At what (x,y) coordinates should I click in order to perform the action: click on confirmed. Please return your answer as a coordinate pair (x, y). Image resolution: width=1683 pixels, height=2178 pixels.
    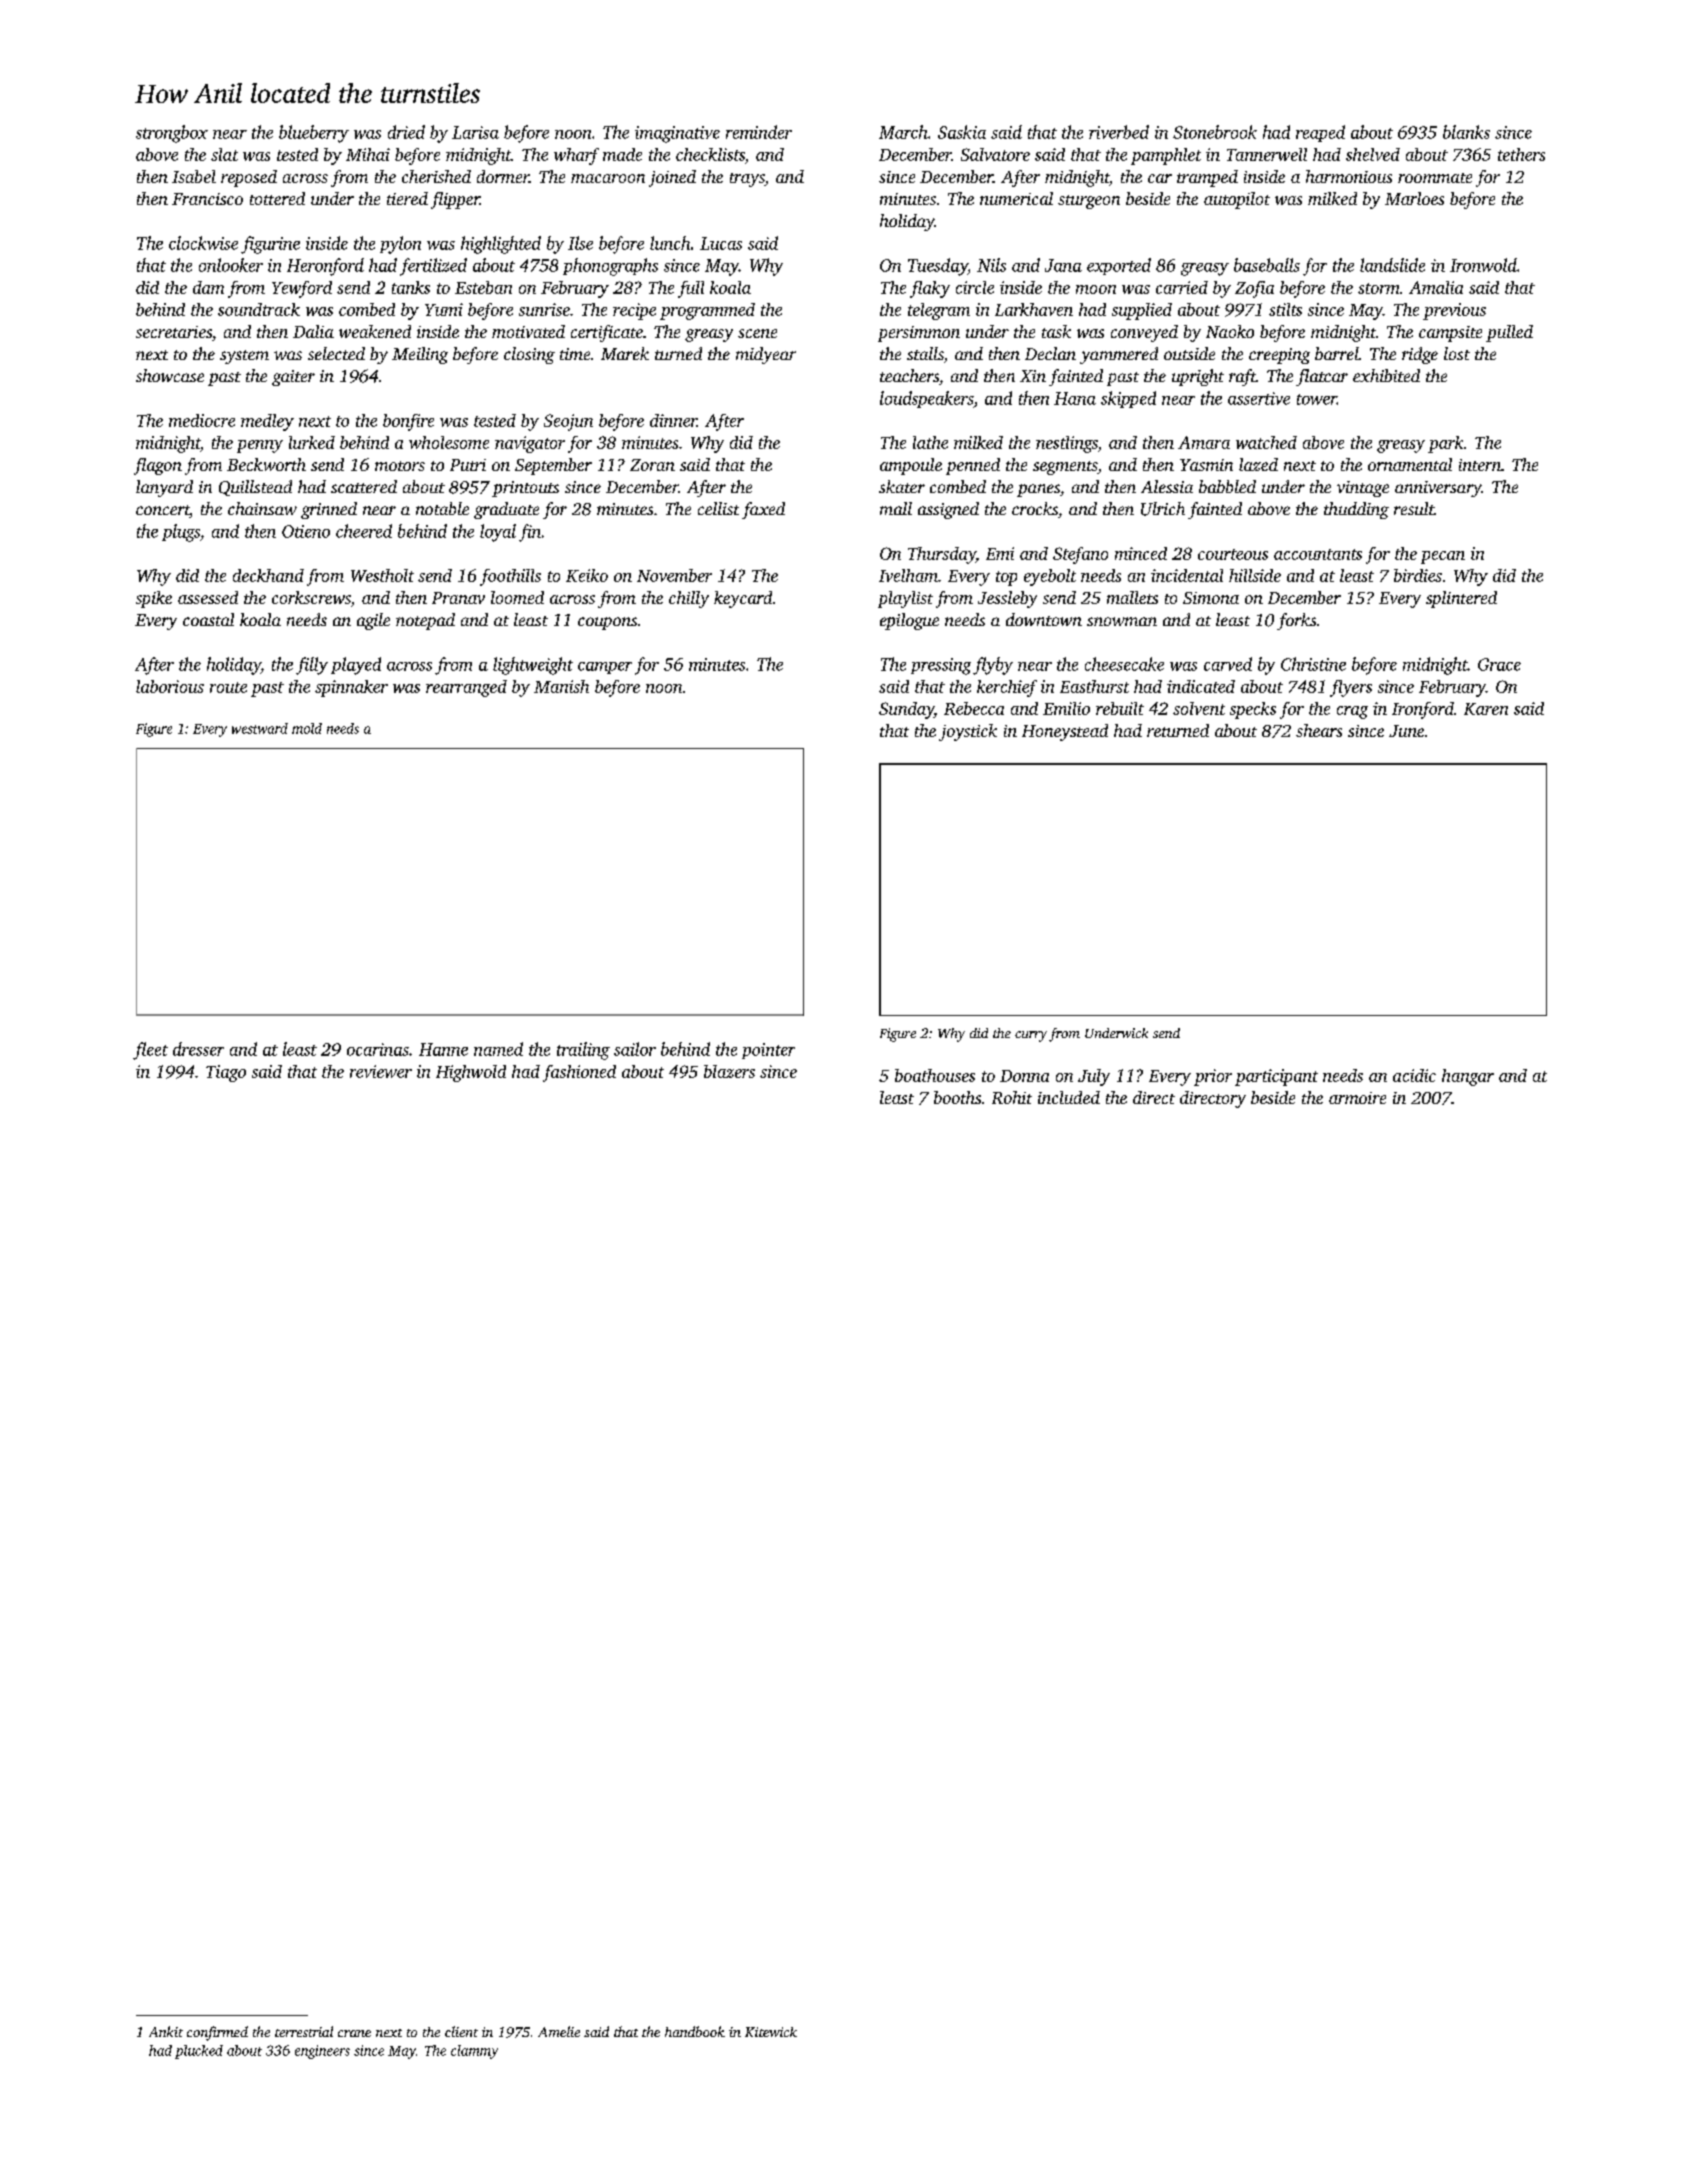
    Looking at the image, I should click on (217, 2033).
